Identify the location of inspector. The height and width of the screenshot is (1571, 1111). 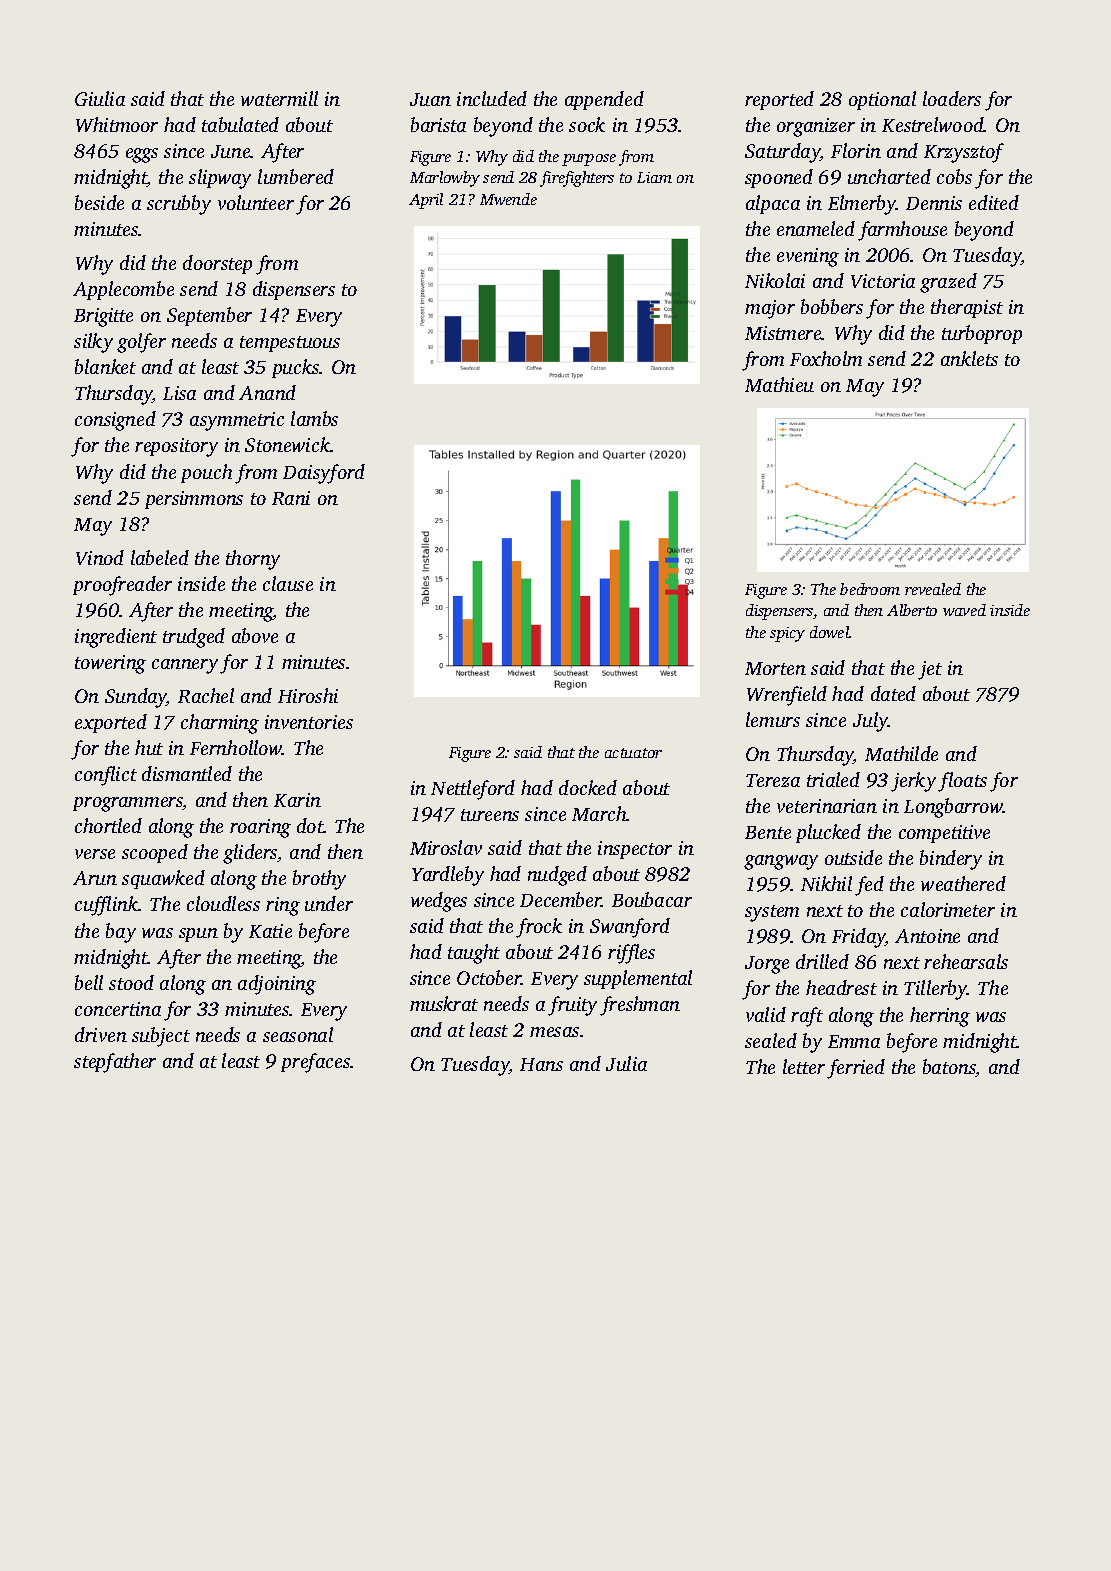
(635, 850).
